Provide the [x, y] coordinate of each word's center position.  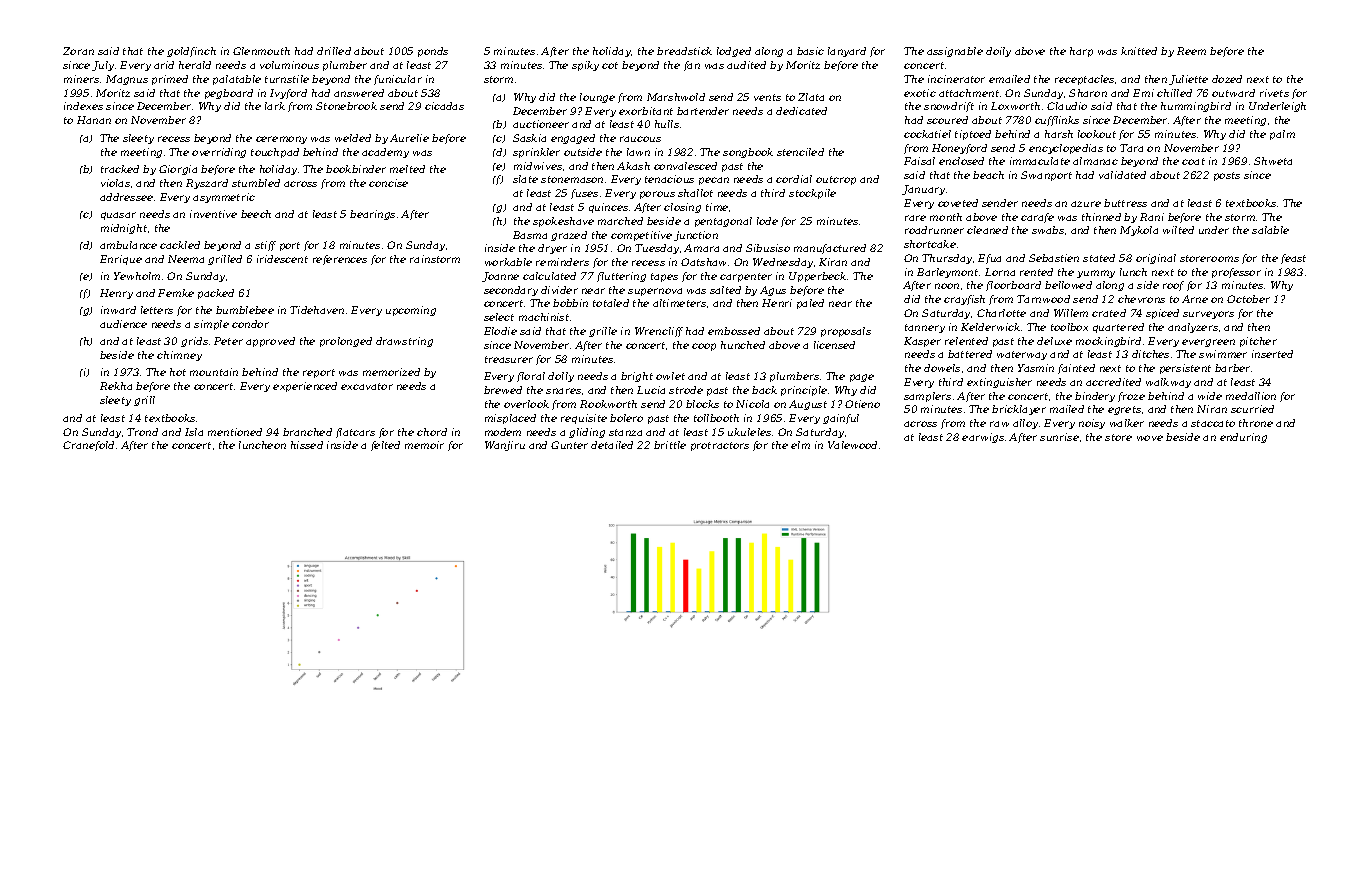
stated [1099, 258]
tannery [925, 328]
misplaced [510, 419]
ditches [1150, 354]
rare [915, 218]
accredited [1113, 382]
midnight [124, 229]
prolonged [346, 342]
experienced [305, 387]
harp [1081, 52]
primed [170, 80]
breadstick [684, 51]
